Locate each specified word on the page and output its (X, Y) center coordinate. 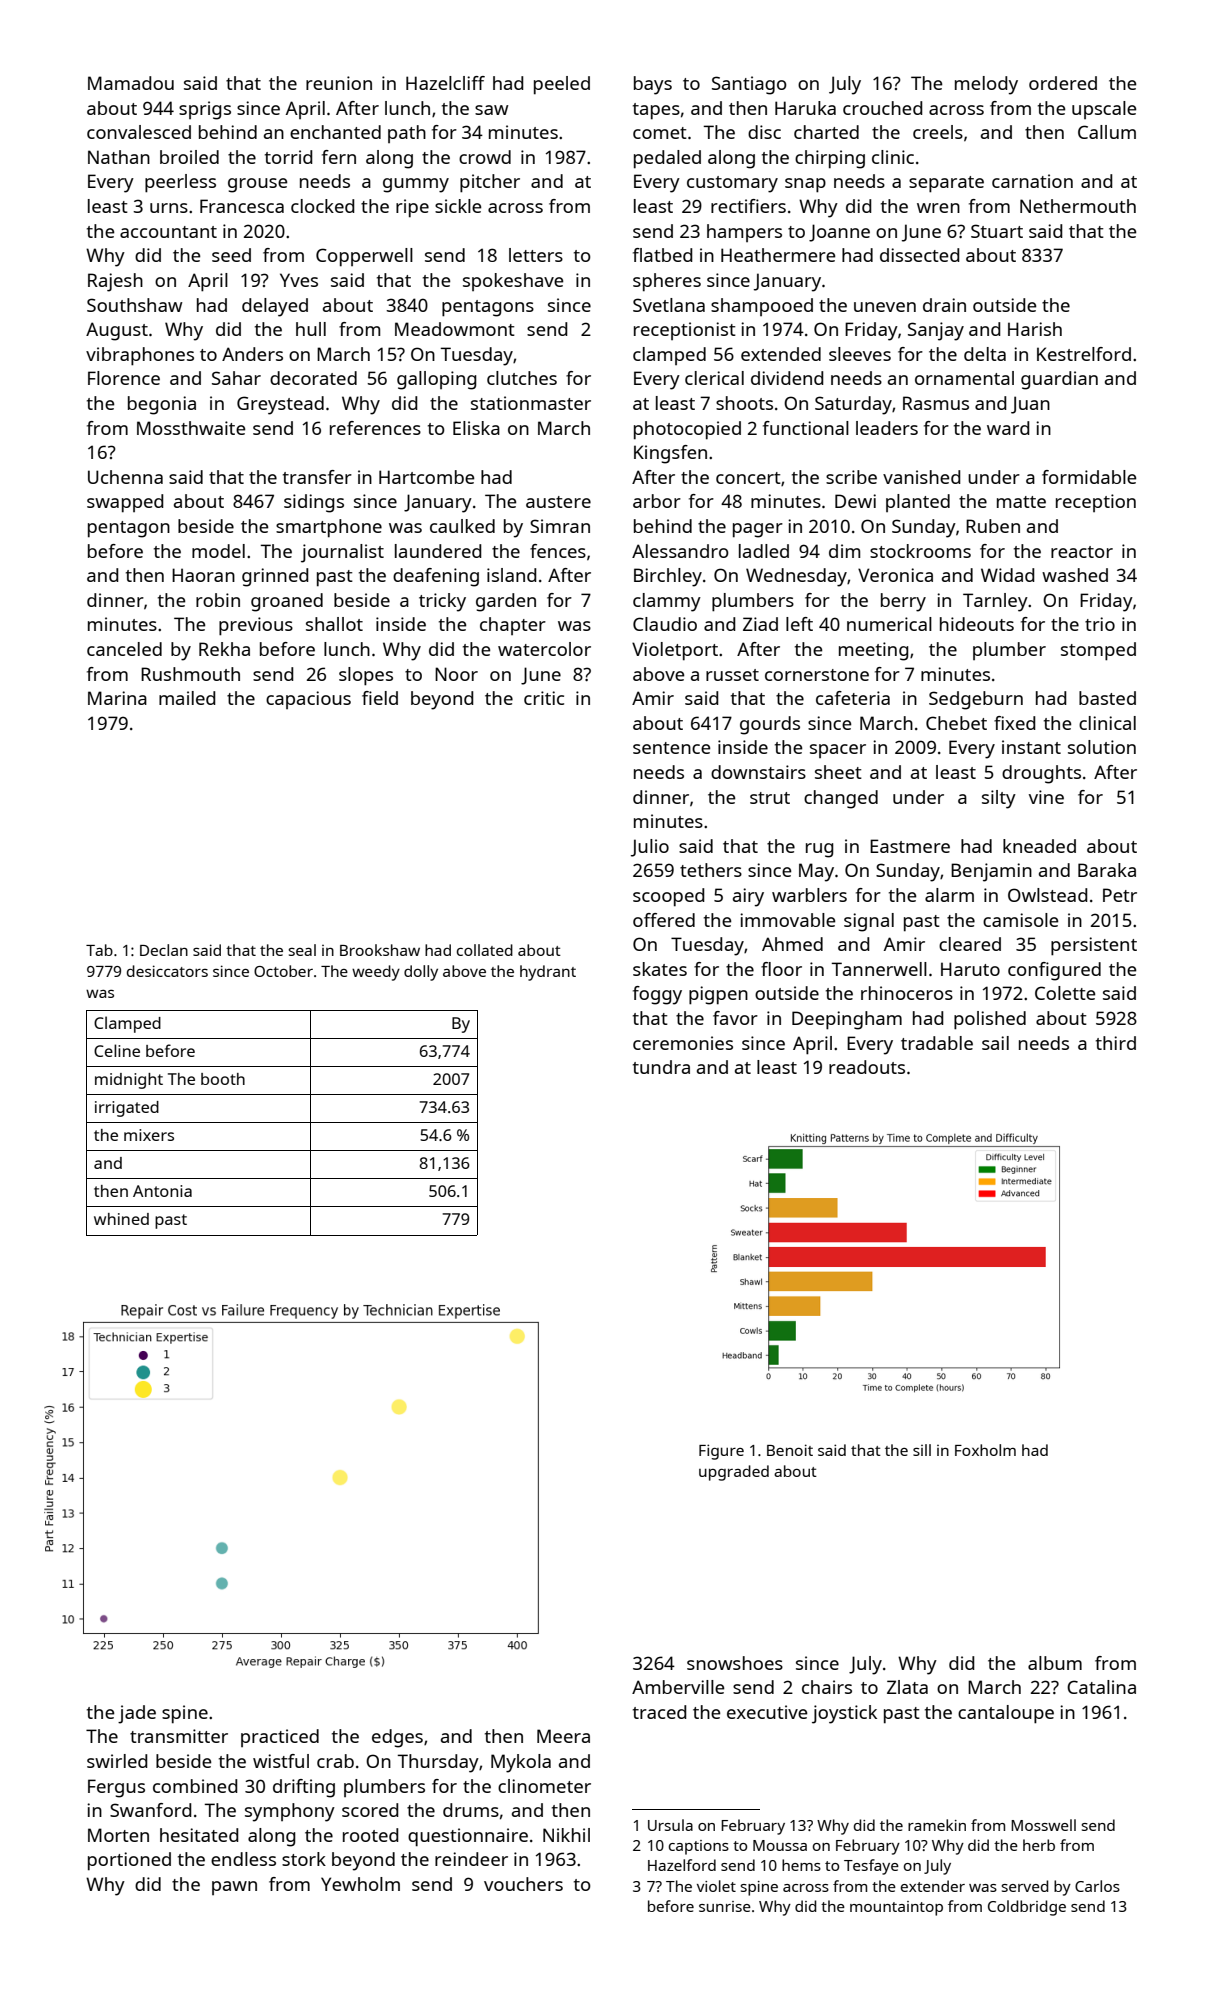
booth (223, 1079)
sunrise (725, 1906)
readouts (867, 1067)
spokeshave (513, 282)
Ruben (993, 526)
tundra (661, 1067)
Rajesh (115, 282)
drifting (304, 1788)
